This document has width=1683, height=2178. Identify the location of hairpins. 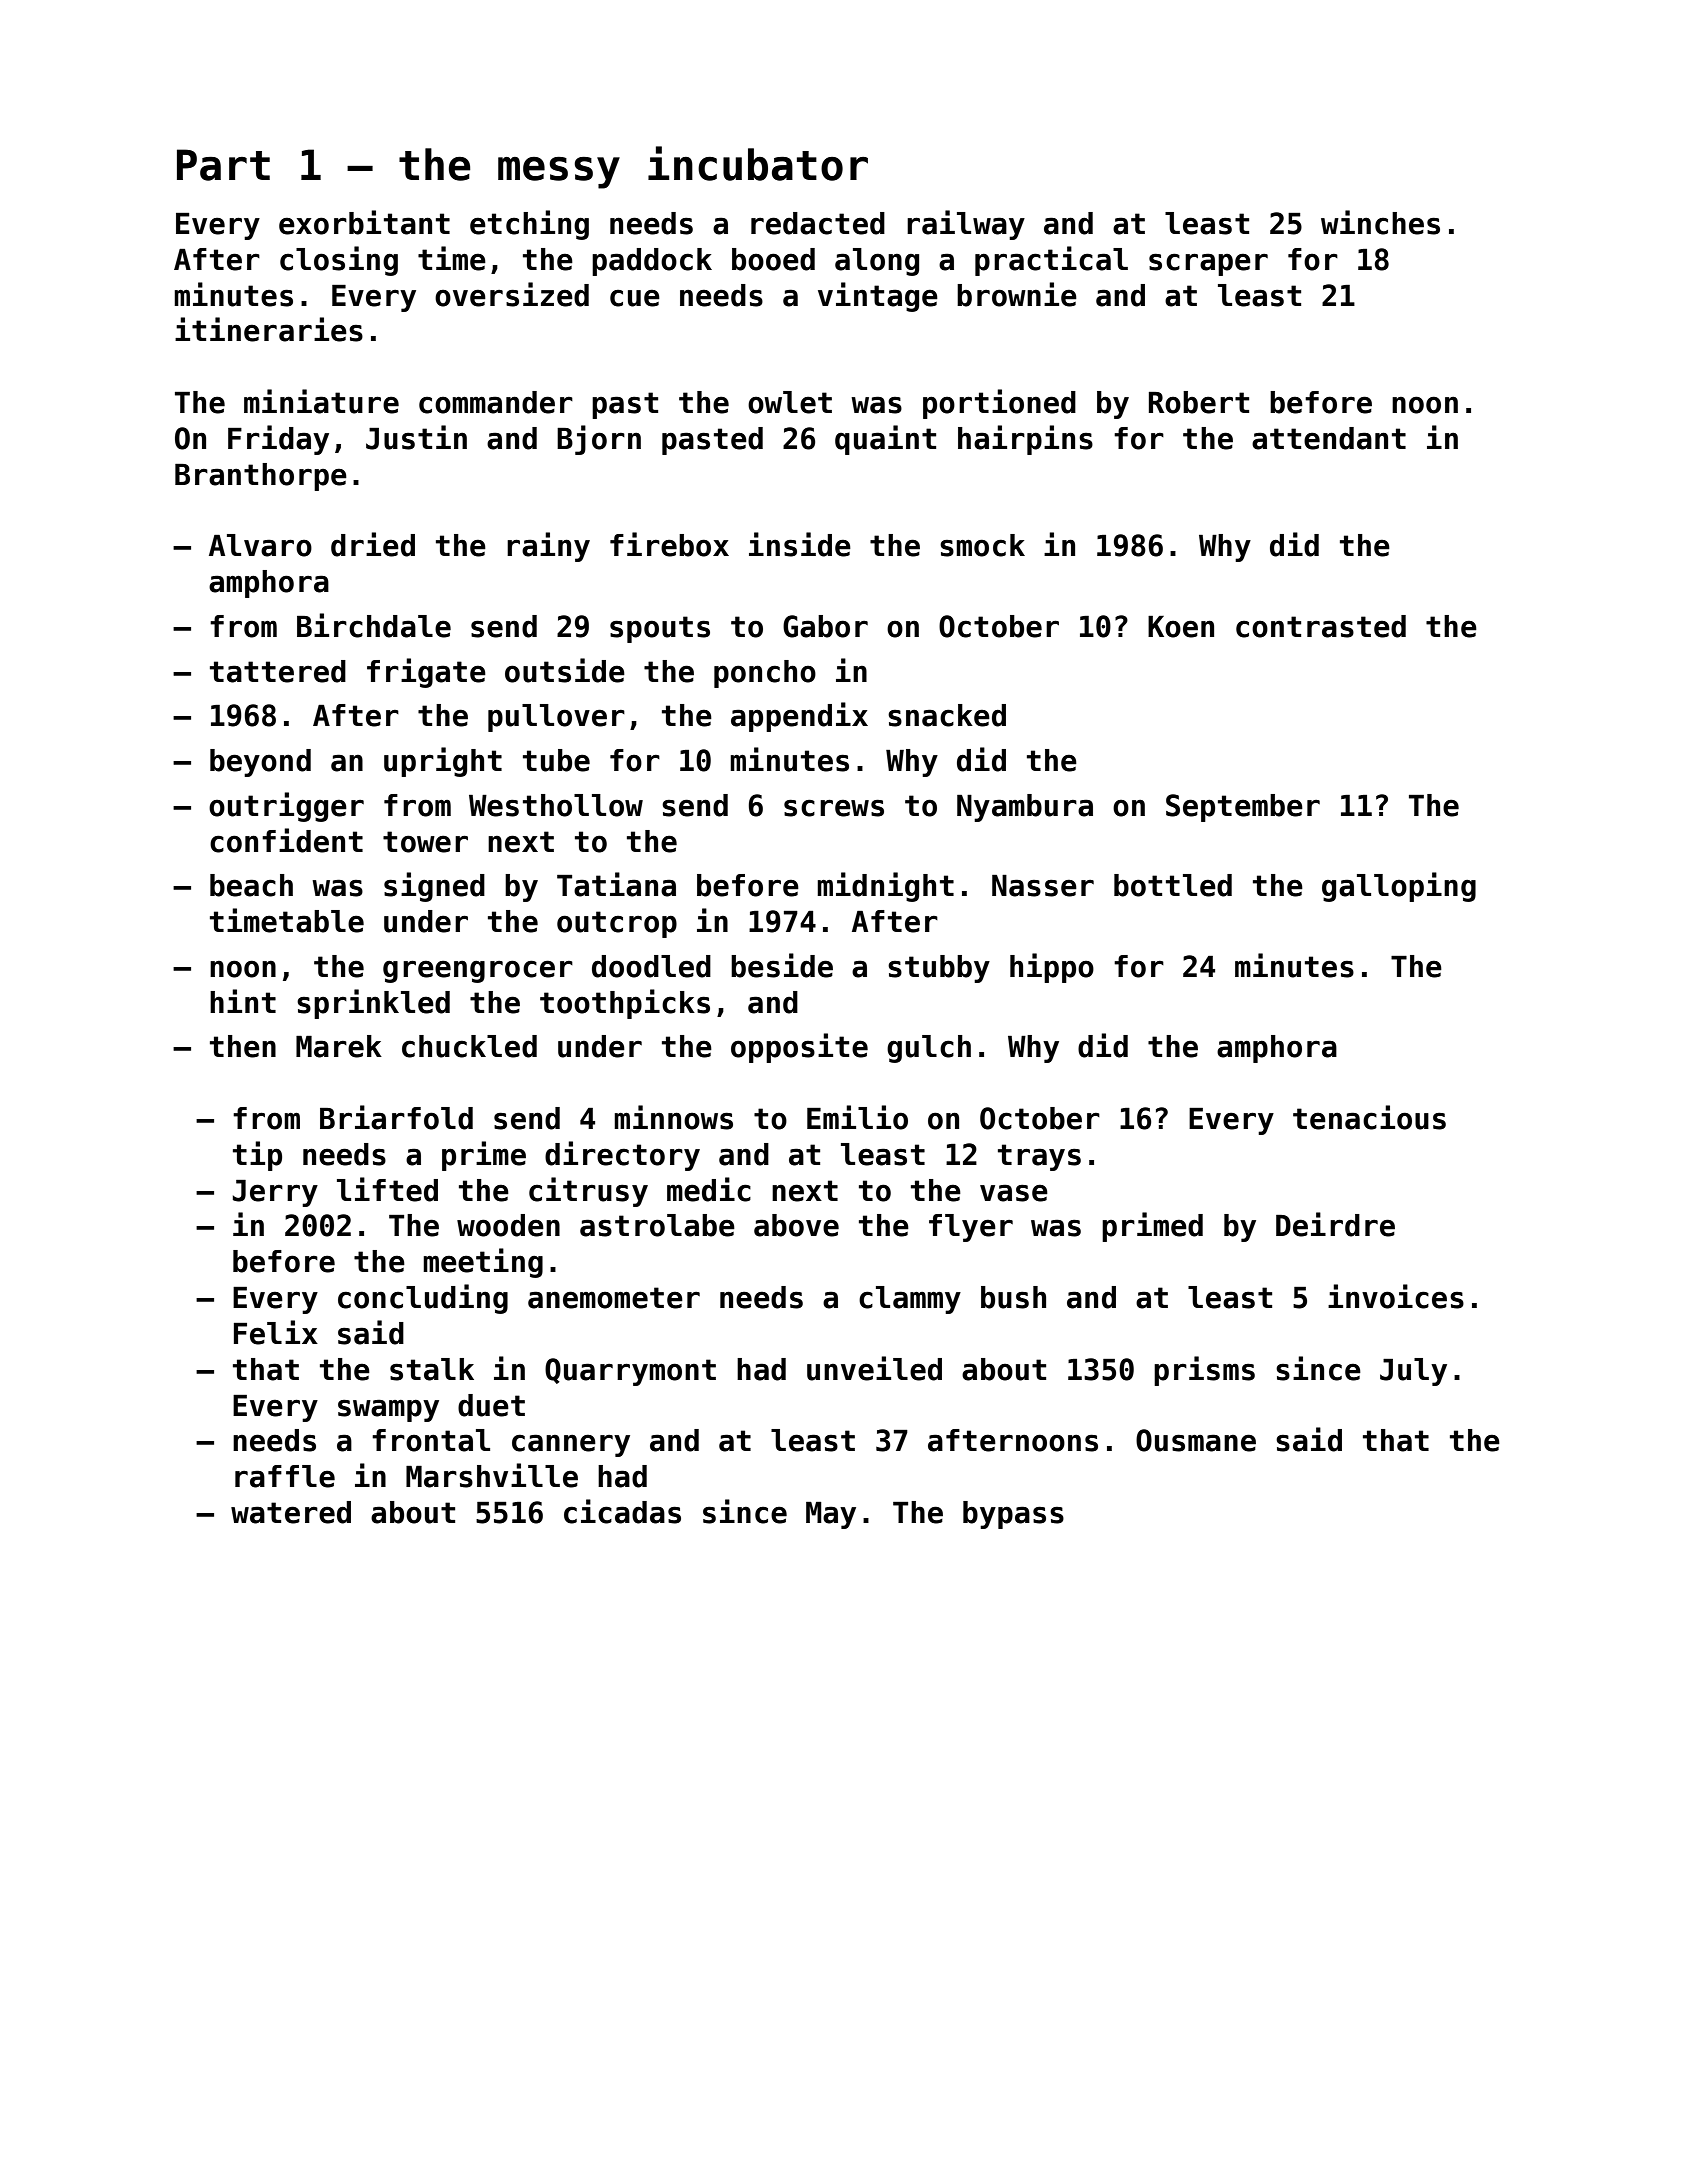
(1025, 440).
